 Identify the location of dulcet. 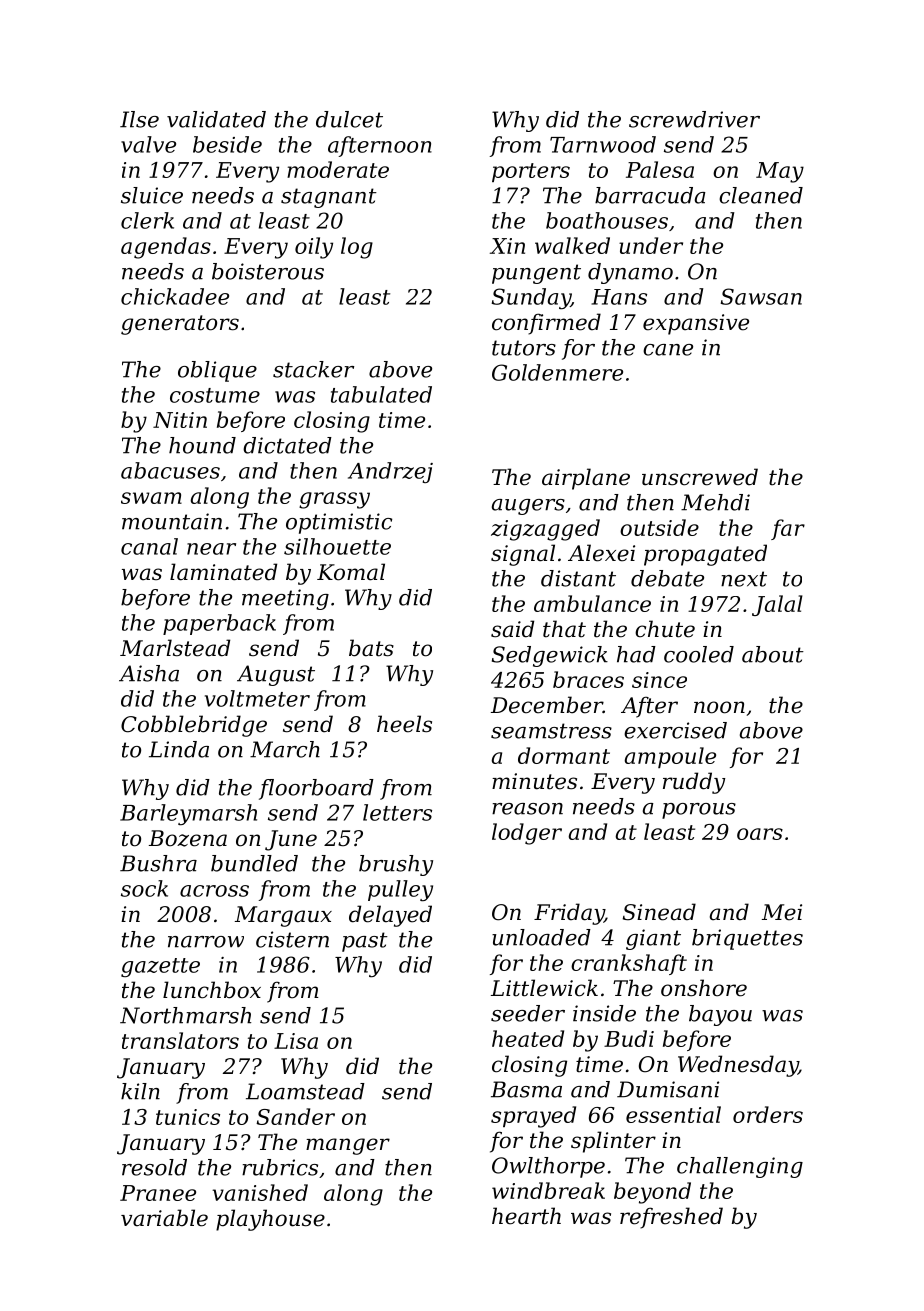
(349, 119).
